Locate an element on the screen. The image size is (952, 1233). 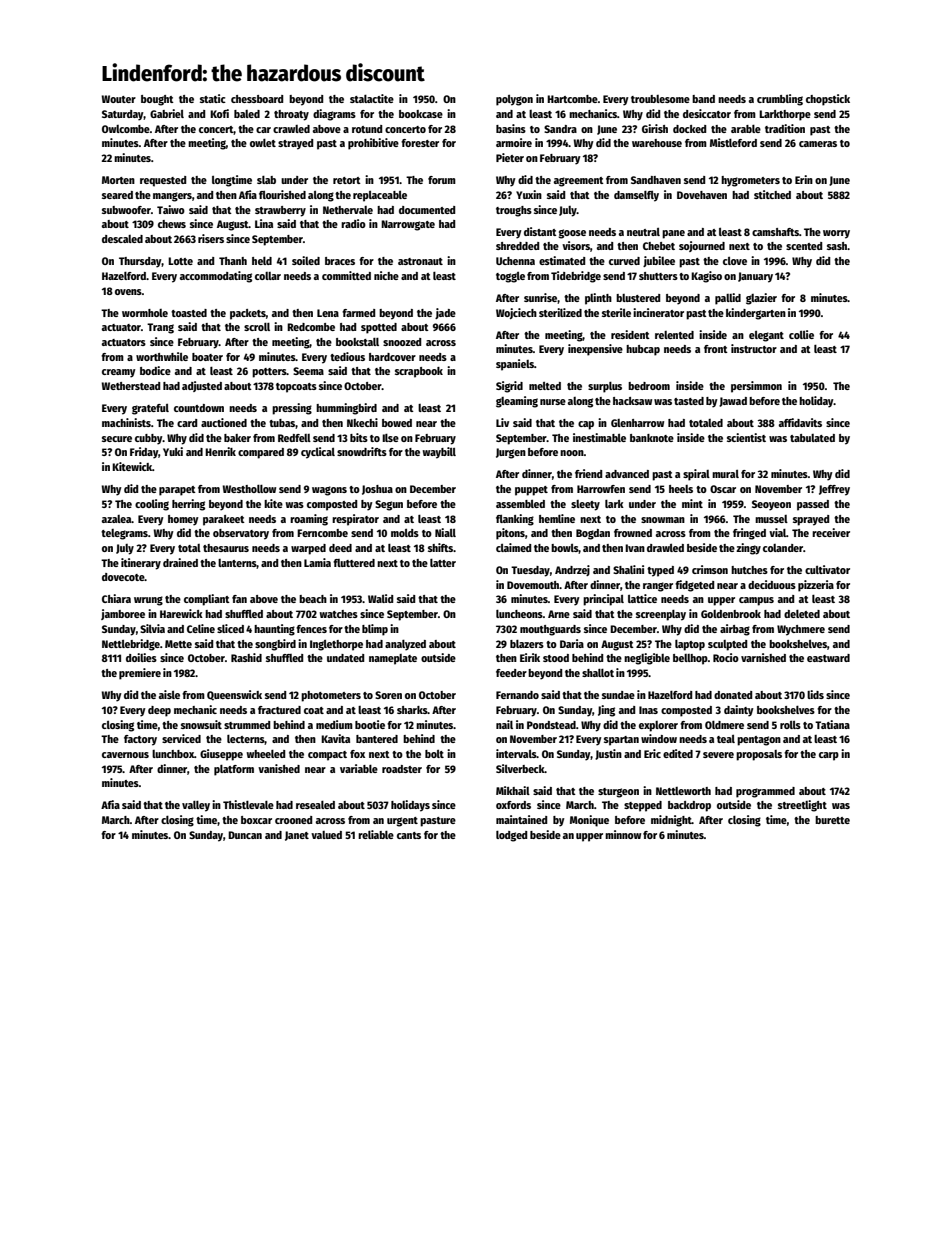
Andrzej is located at coordinates (572, 570).
